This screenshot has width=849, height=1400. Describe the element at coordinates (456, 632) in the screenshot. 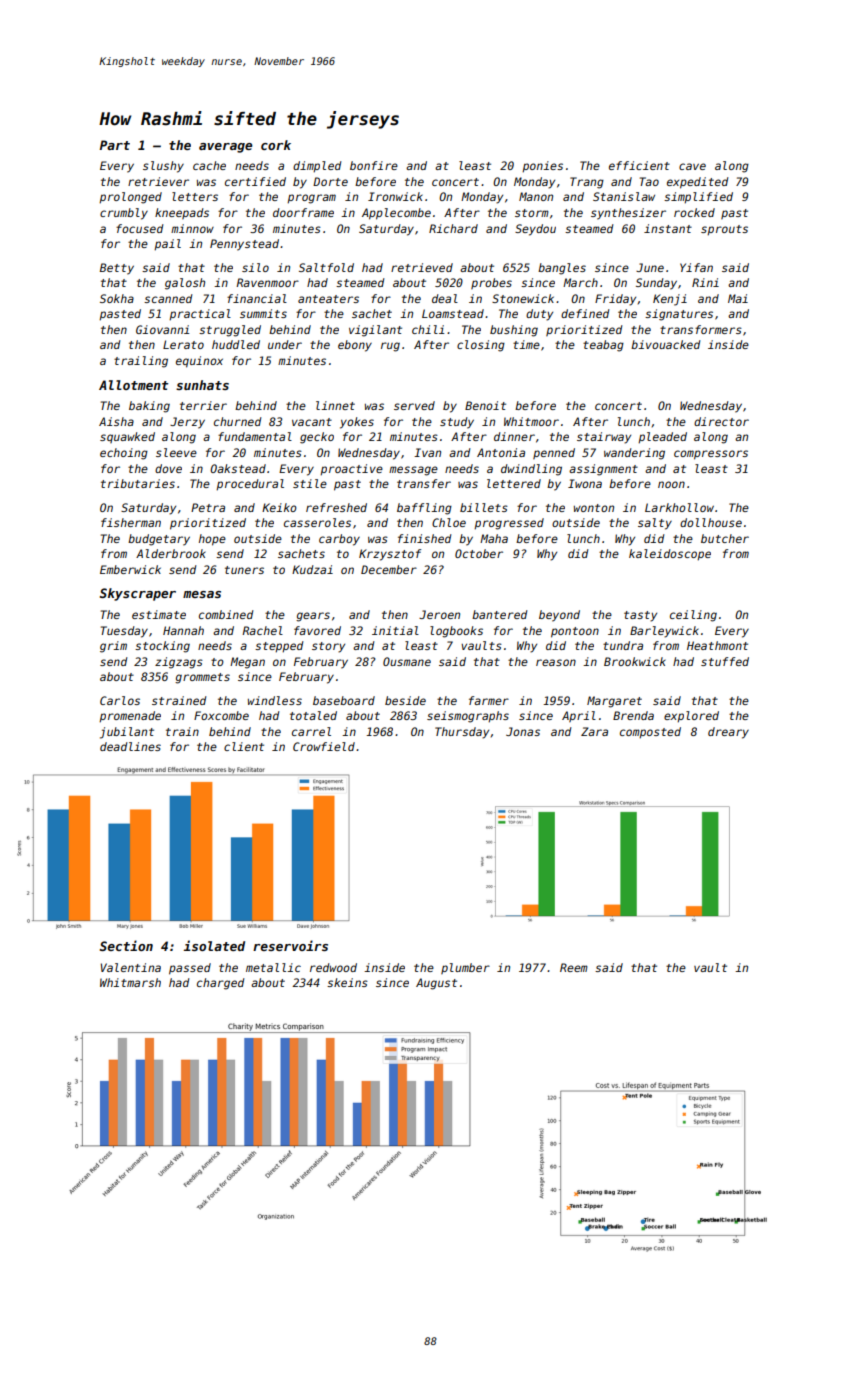

I see `logbooks` at that location.
